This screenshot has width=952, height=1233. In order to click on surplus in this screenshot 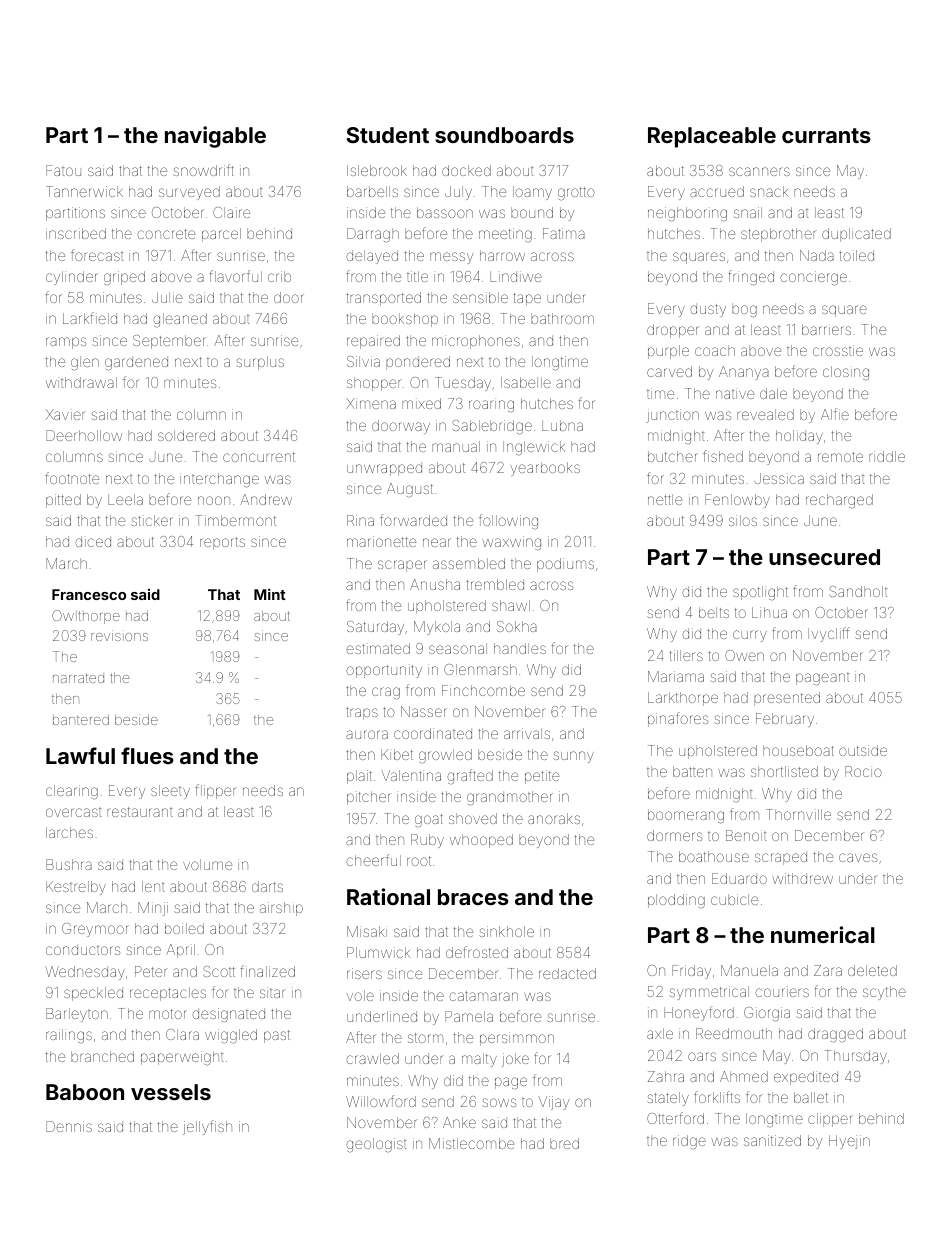, I will do `click(260, 363)`.
